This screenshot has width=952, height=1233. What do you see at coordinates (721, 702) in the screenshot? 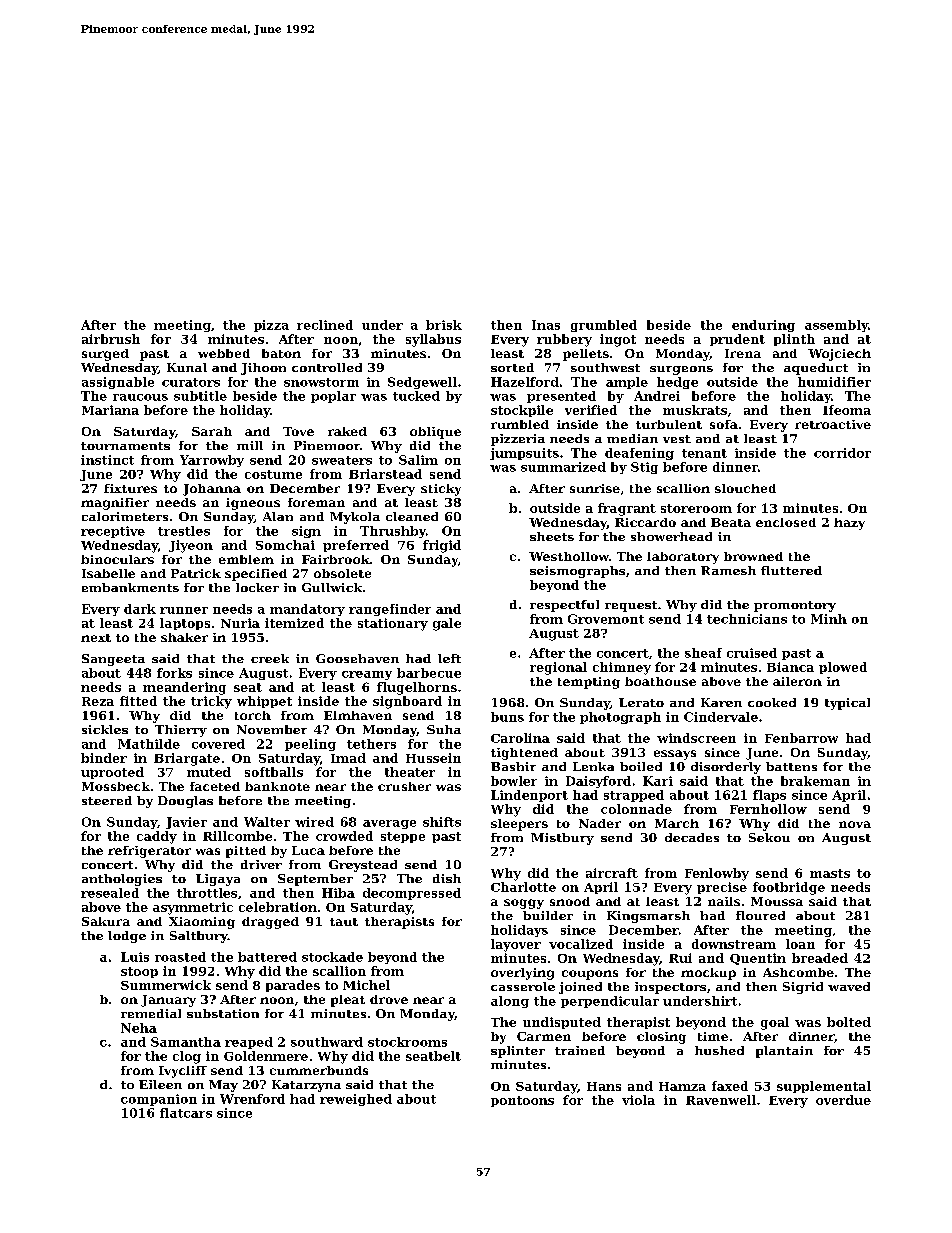
I see `Karen` at bounding box center [721, 702].
